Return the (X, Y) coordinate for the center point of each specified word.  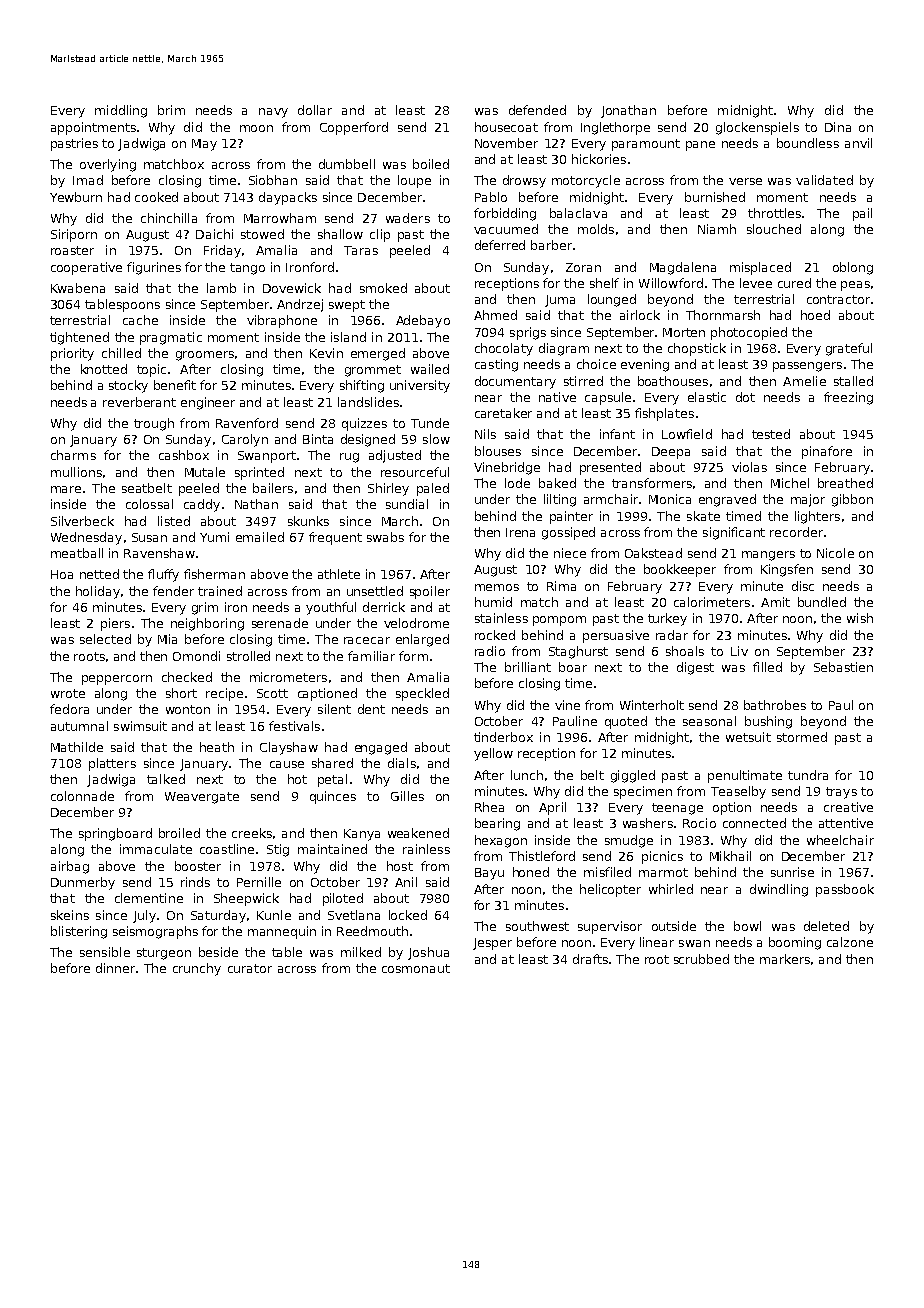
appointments (93, 128)
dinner (115, 968)
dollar (315, 110)
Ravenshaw (159, 553)
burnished (715, 197)
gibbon (852, 500)
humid (493, 602)
